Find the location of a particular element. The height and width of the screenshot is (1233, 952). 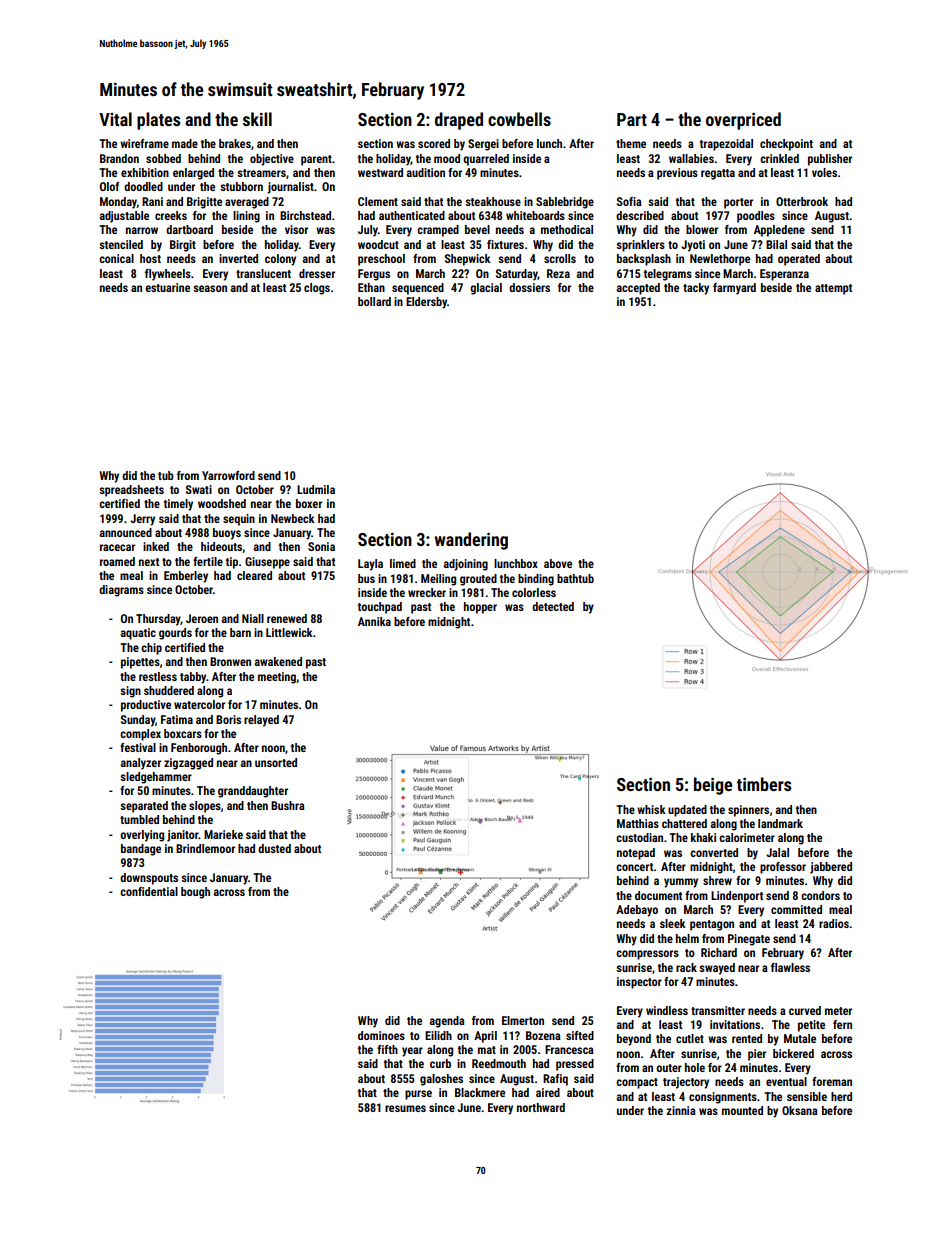

Vital is located at coordinates (115, 119).
